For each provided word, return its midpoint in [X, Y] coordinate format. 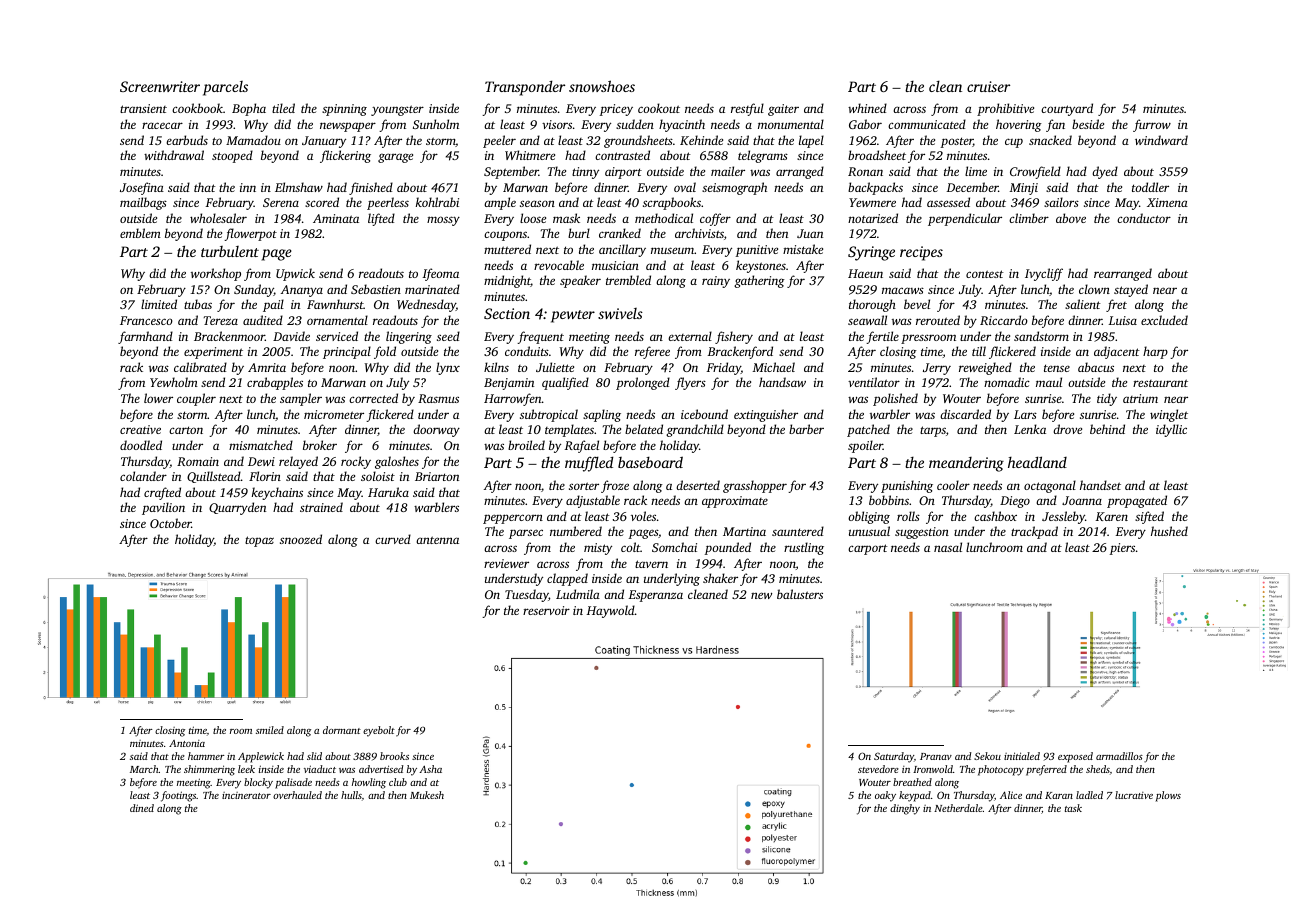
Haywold [611, 611]
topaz [259, 541]
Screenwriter [160, 86]
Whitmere [530, 155]
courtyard [1067, 109]
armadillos [1119, 756]
